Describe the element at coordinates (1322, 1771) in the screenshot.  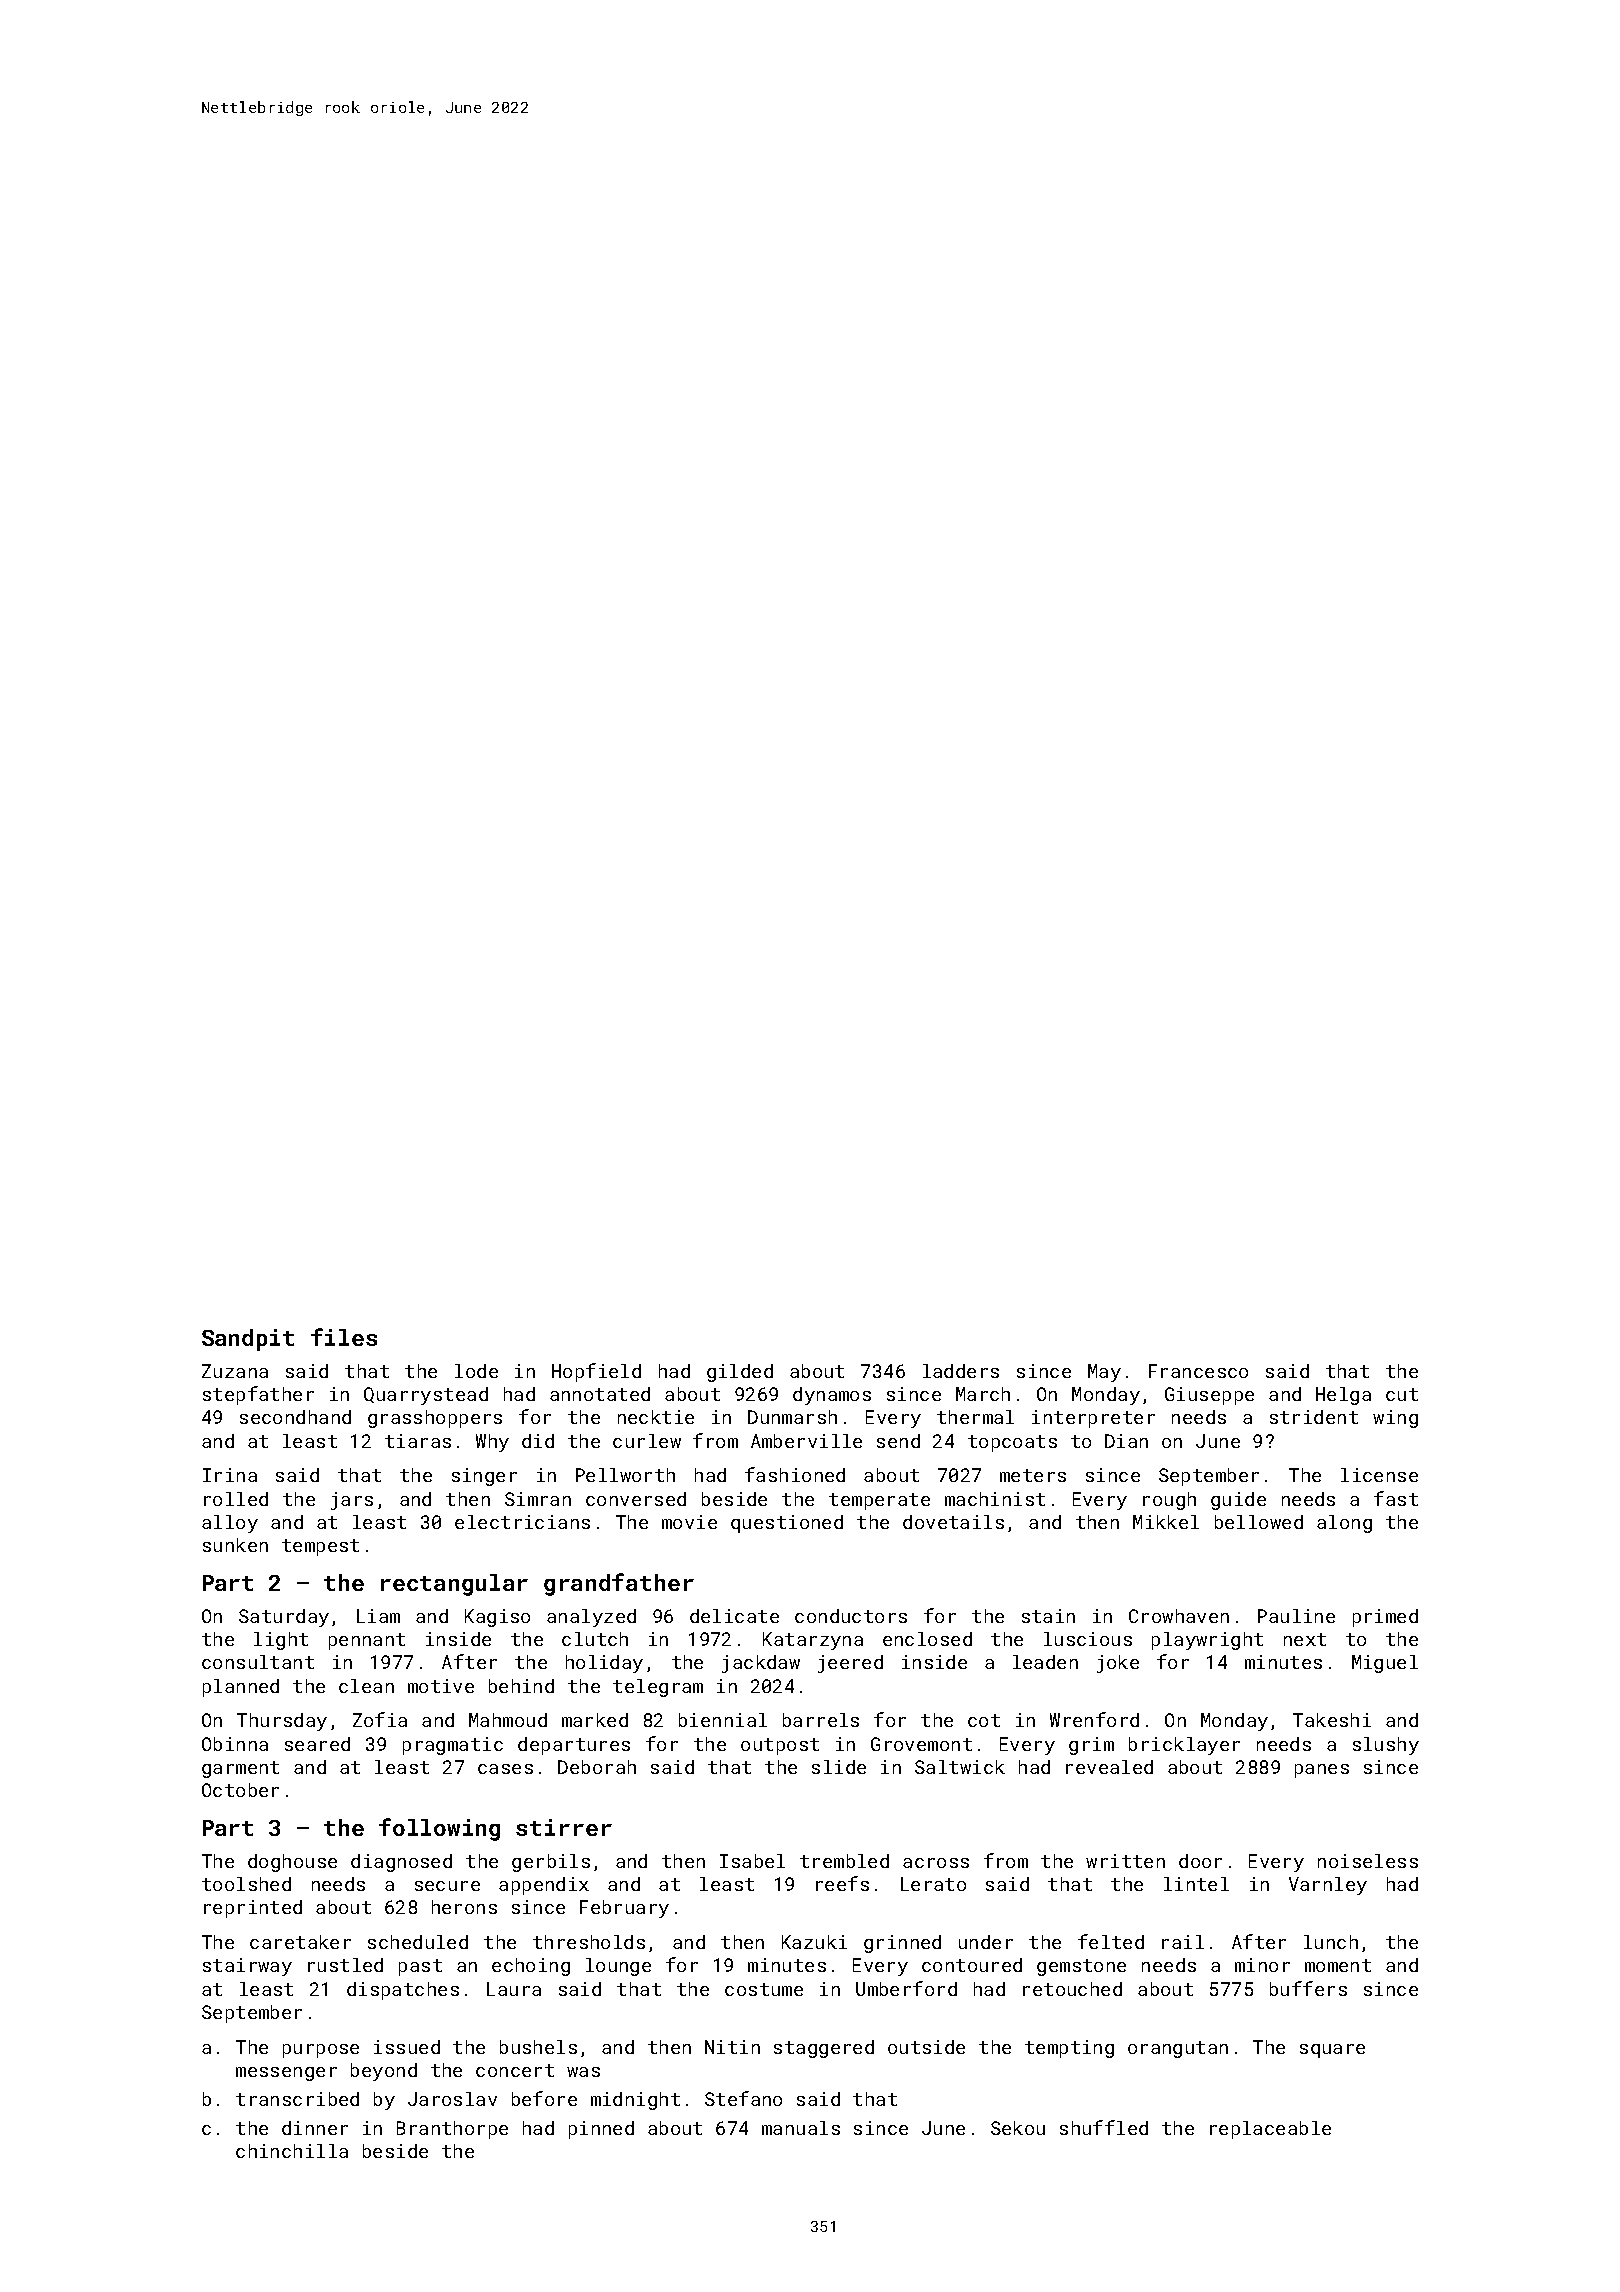
I see `panes` at that location.
